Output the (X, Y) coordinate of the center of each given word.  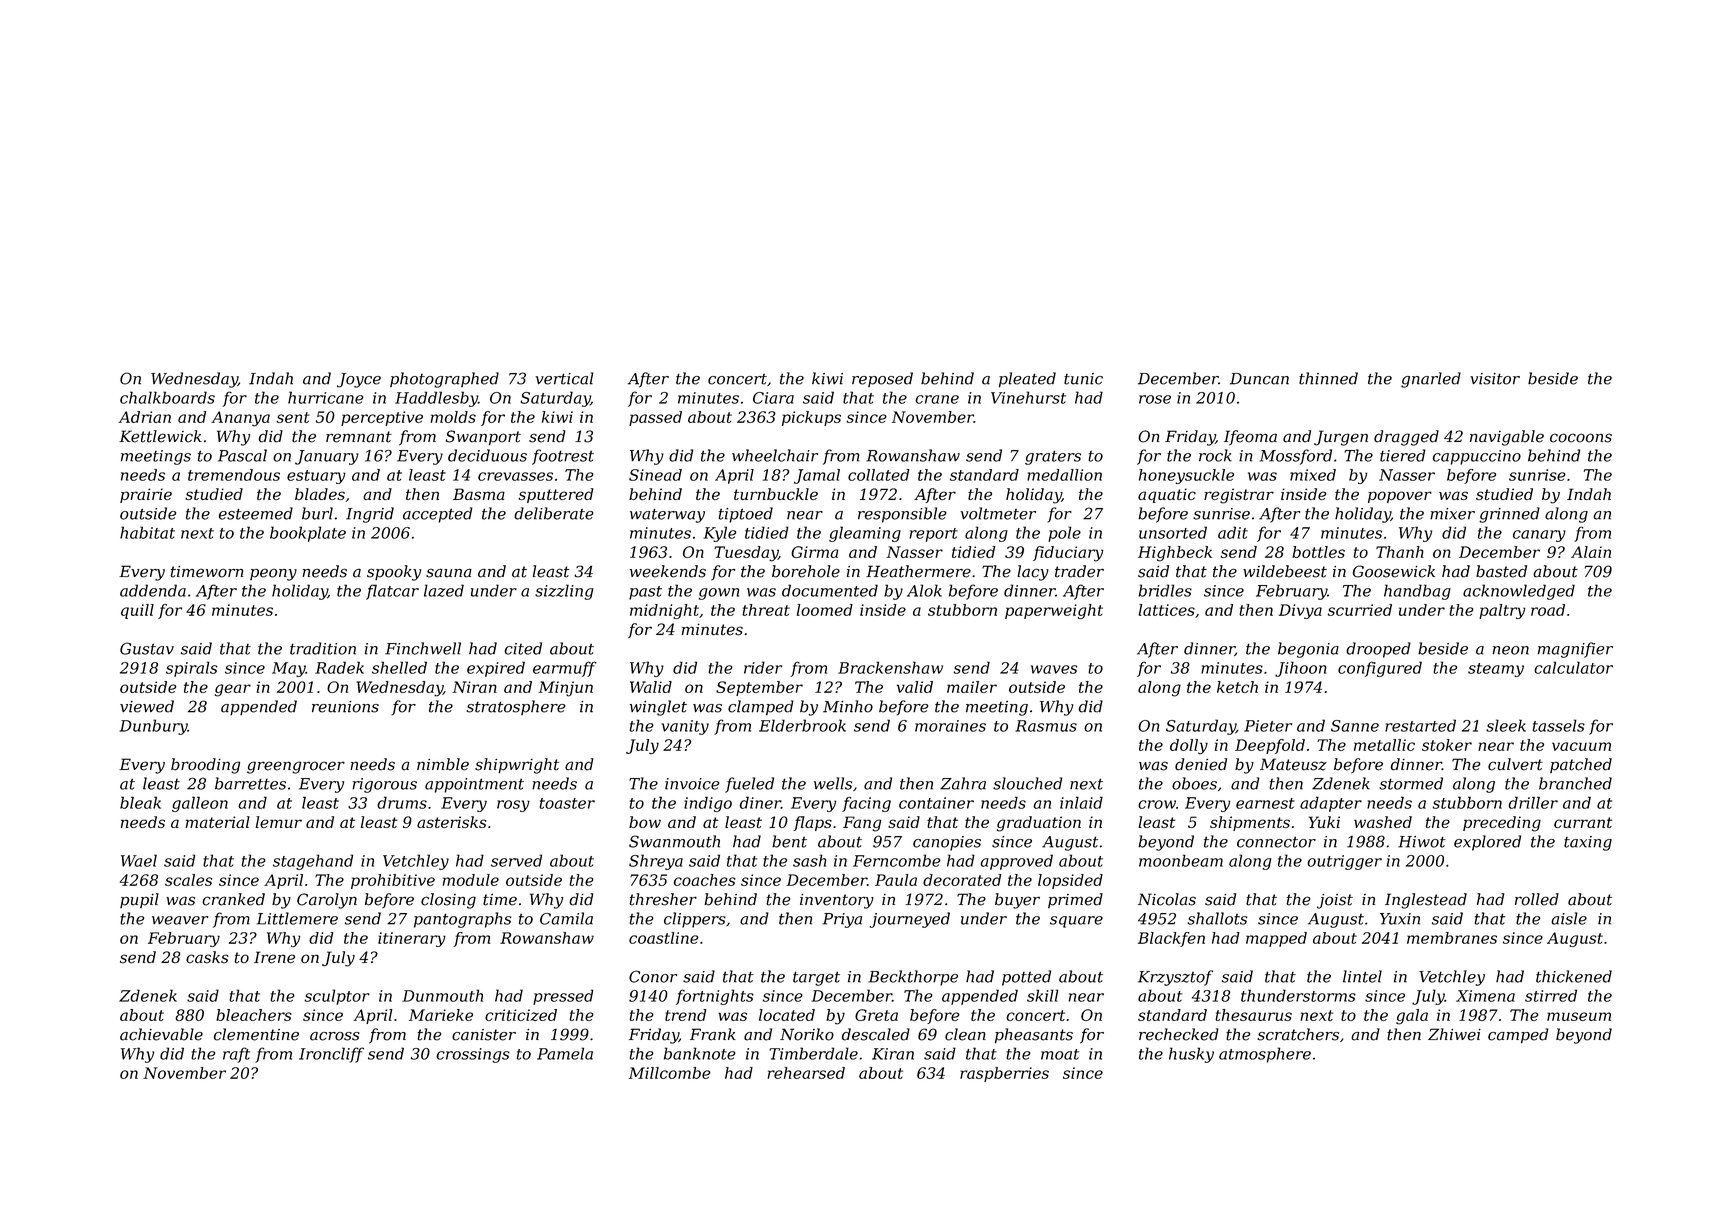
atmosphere (1265, 1055)
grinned (1509, 515)
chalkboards (167, 397)
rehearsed (806, 1073)
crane (937, 399)
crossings (473, 1055)
